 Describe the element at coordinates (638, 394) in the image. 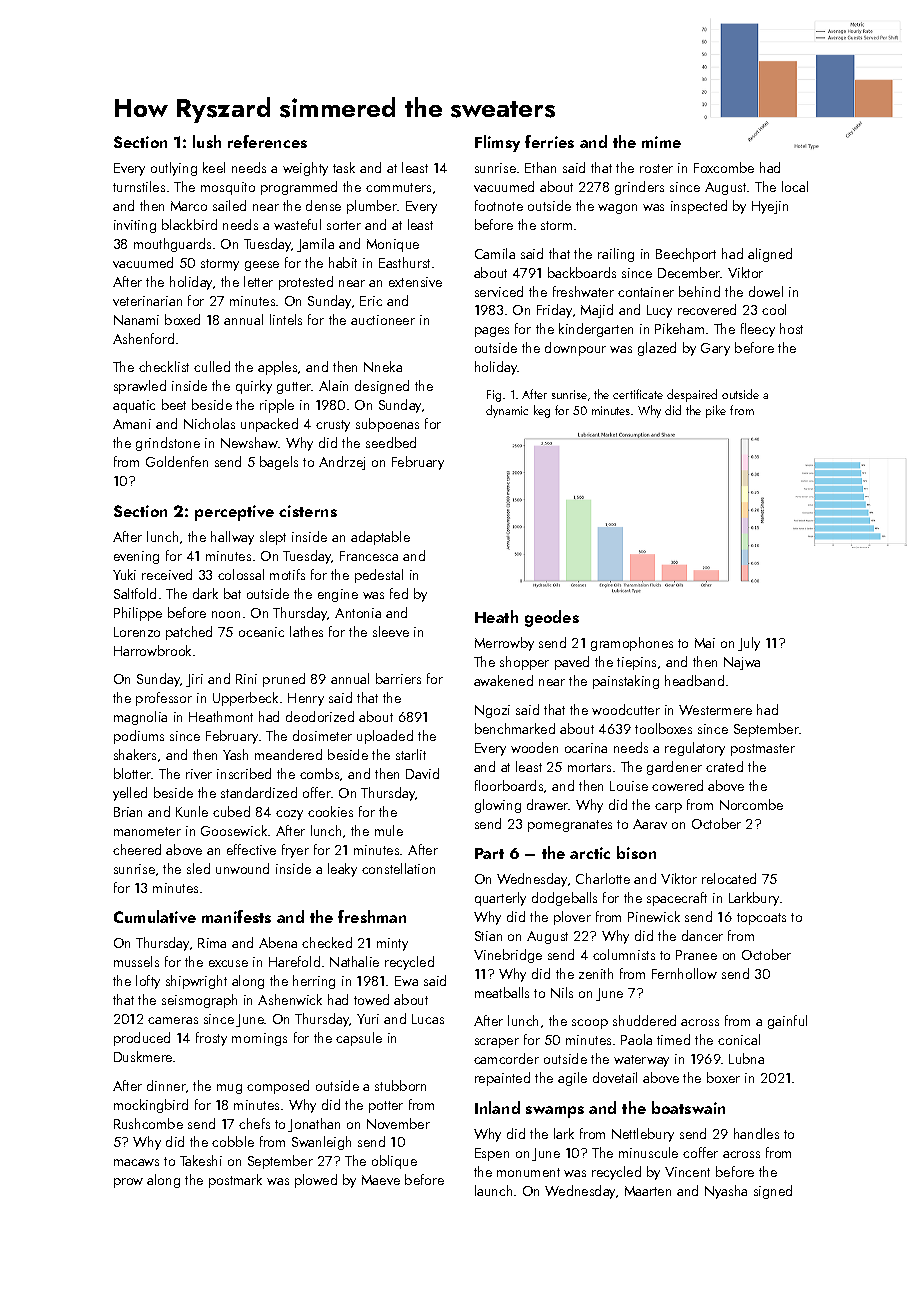

I see `certificate` at that location.
